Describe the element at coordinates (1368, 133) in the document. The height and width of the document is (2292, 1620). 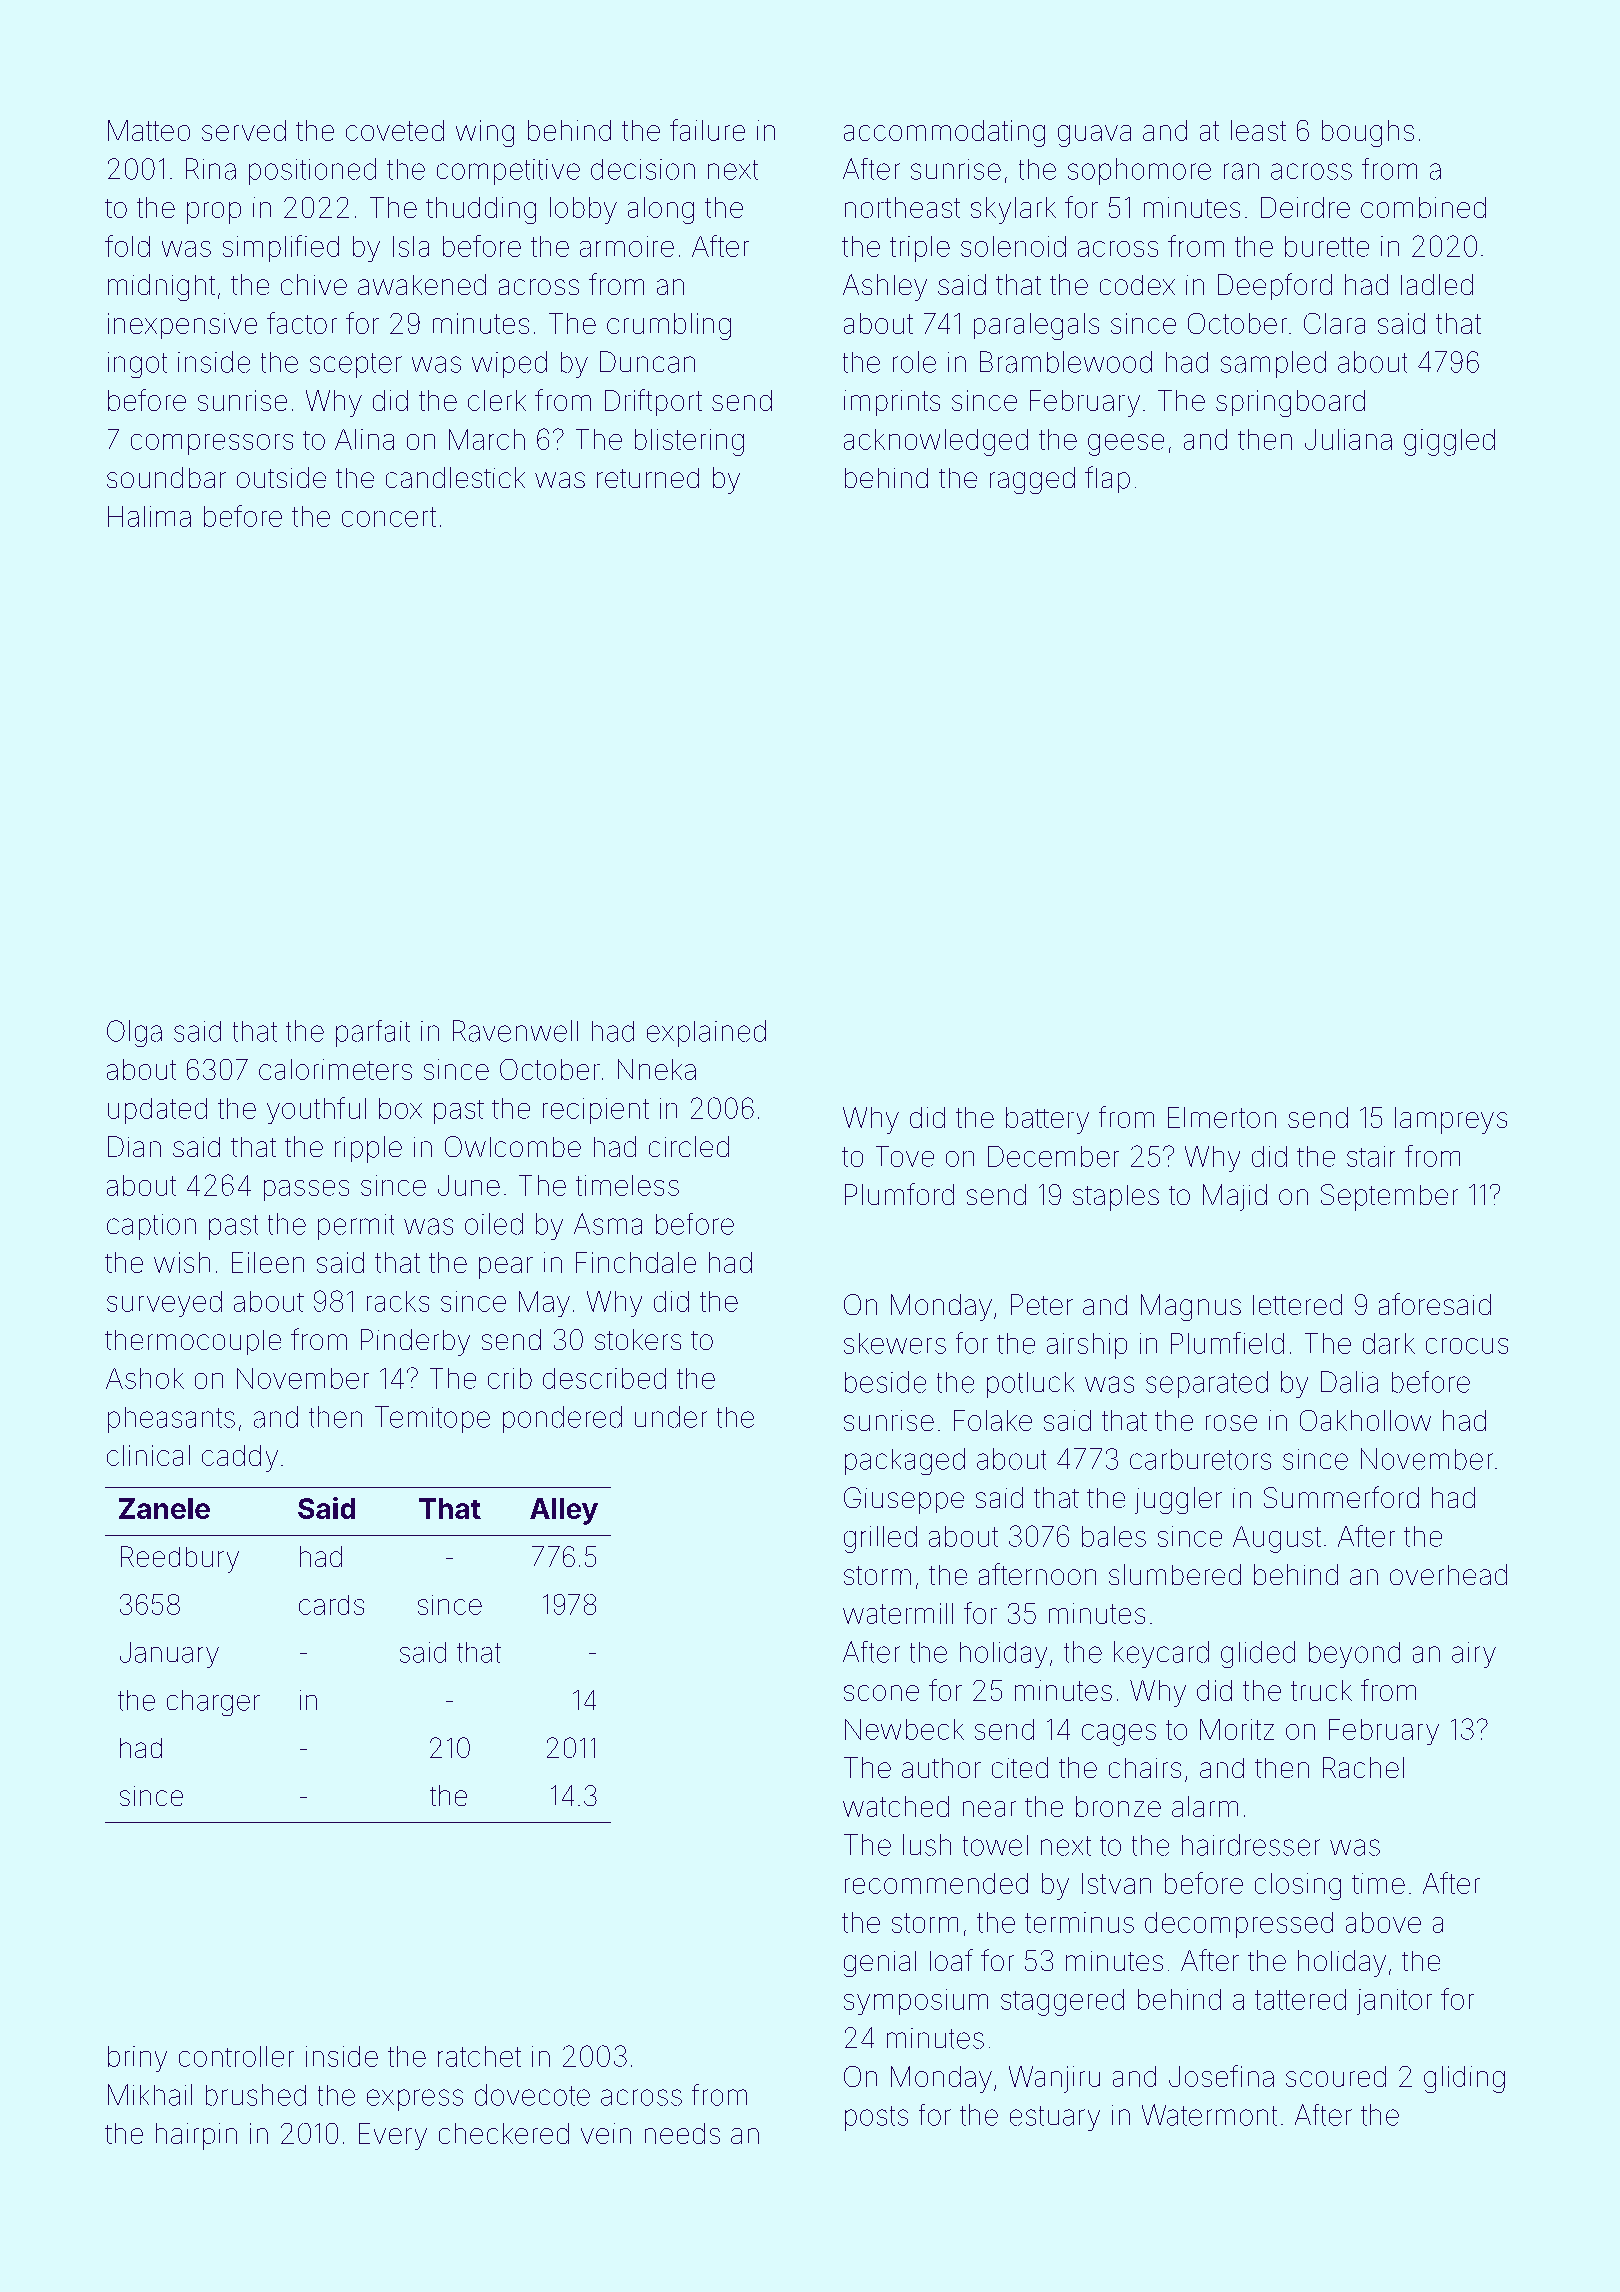
I see `boughs` at that location.
